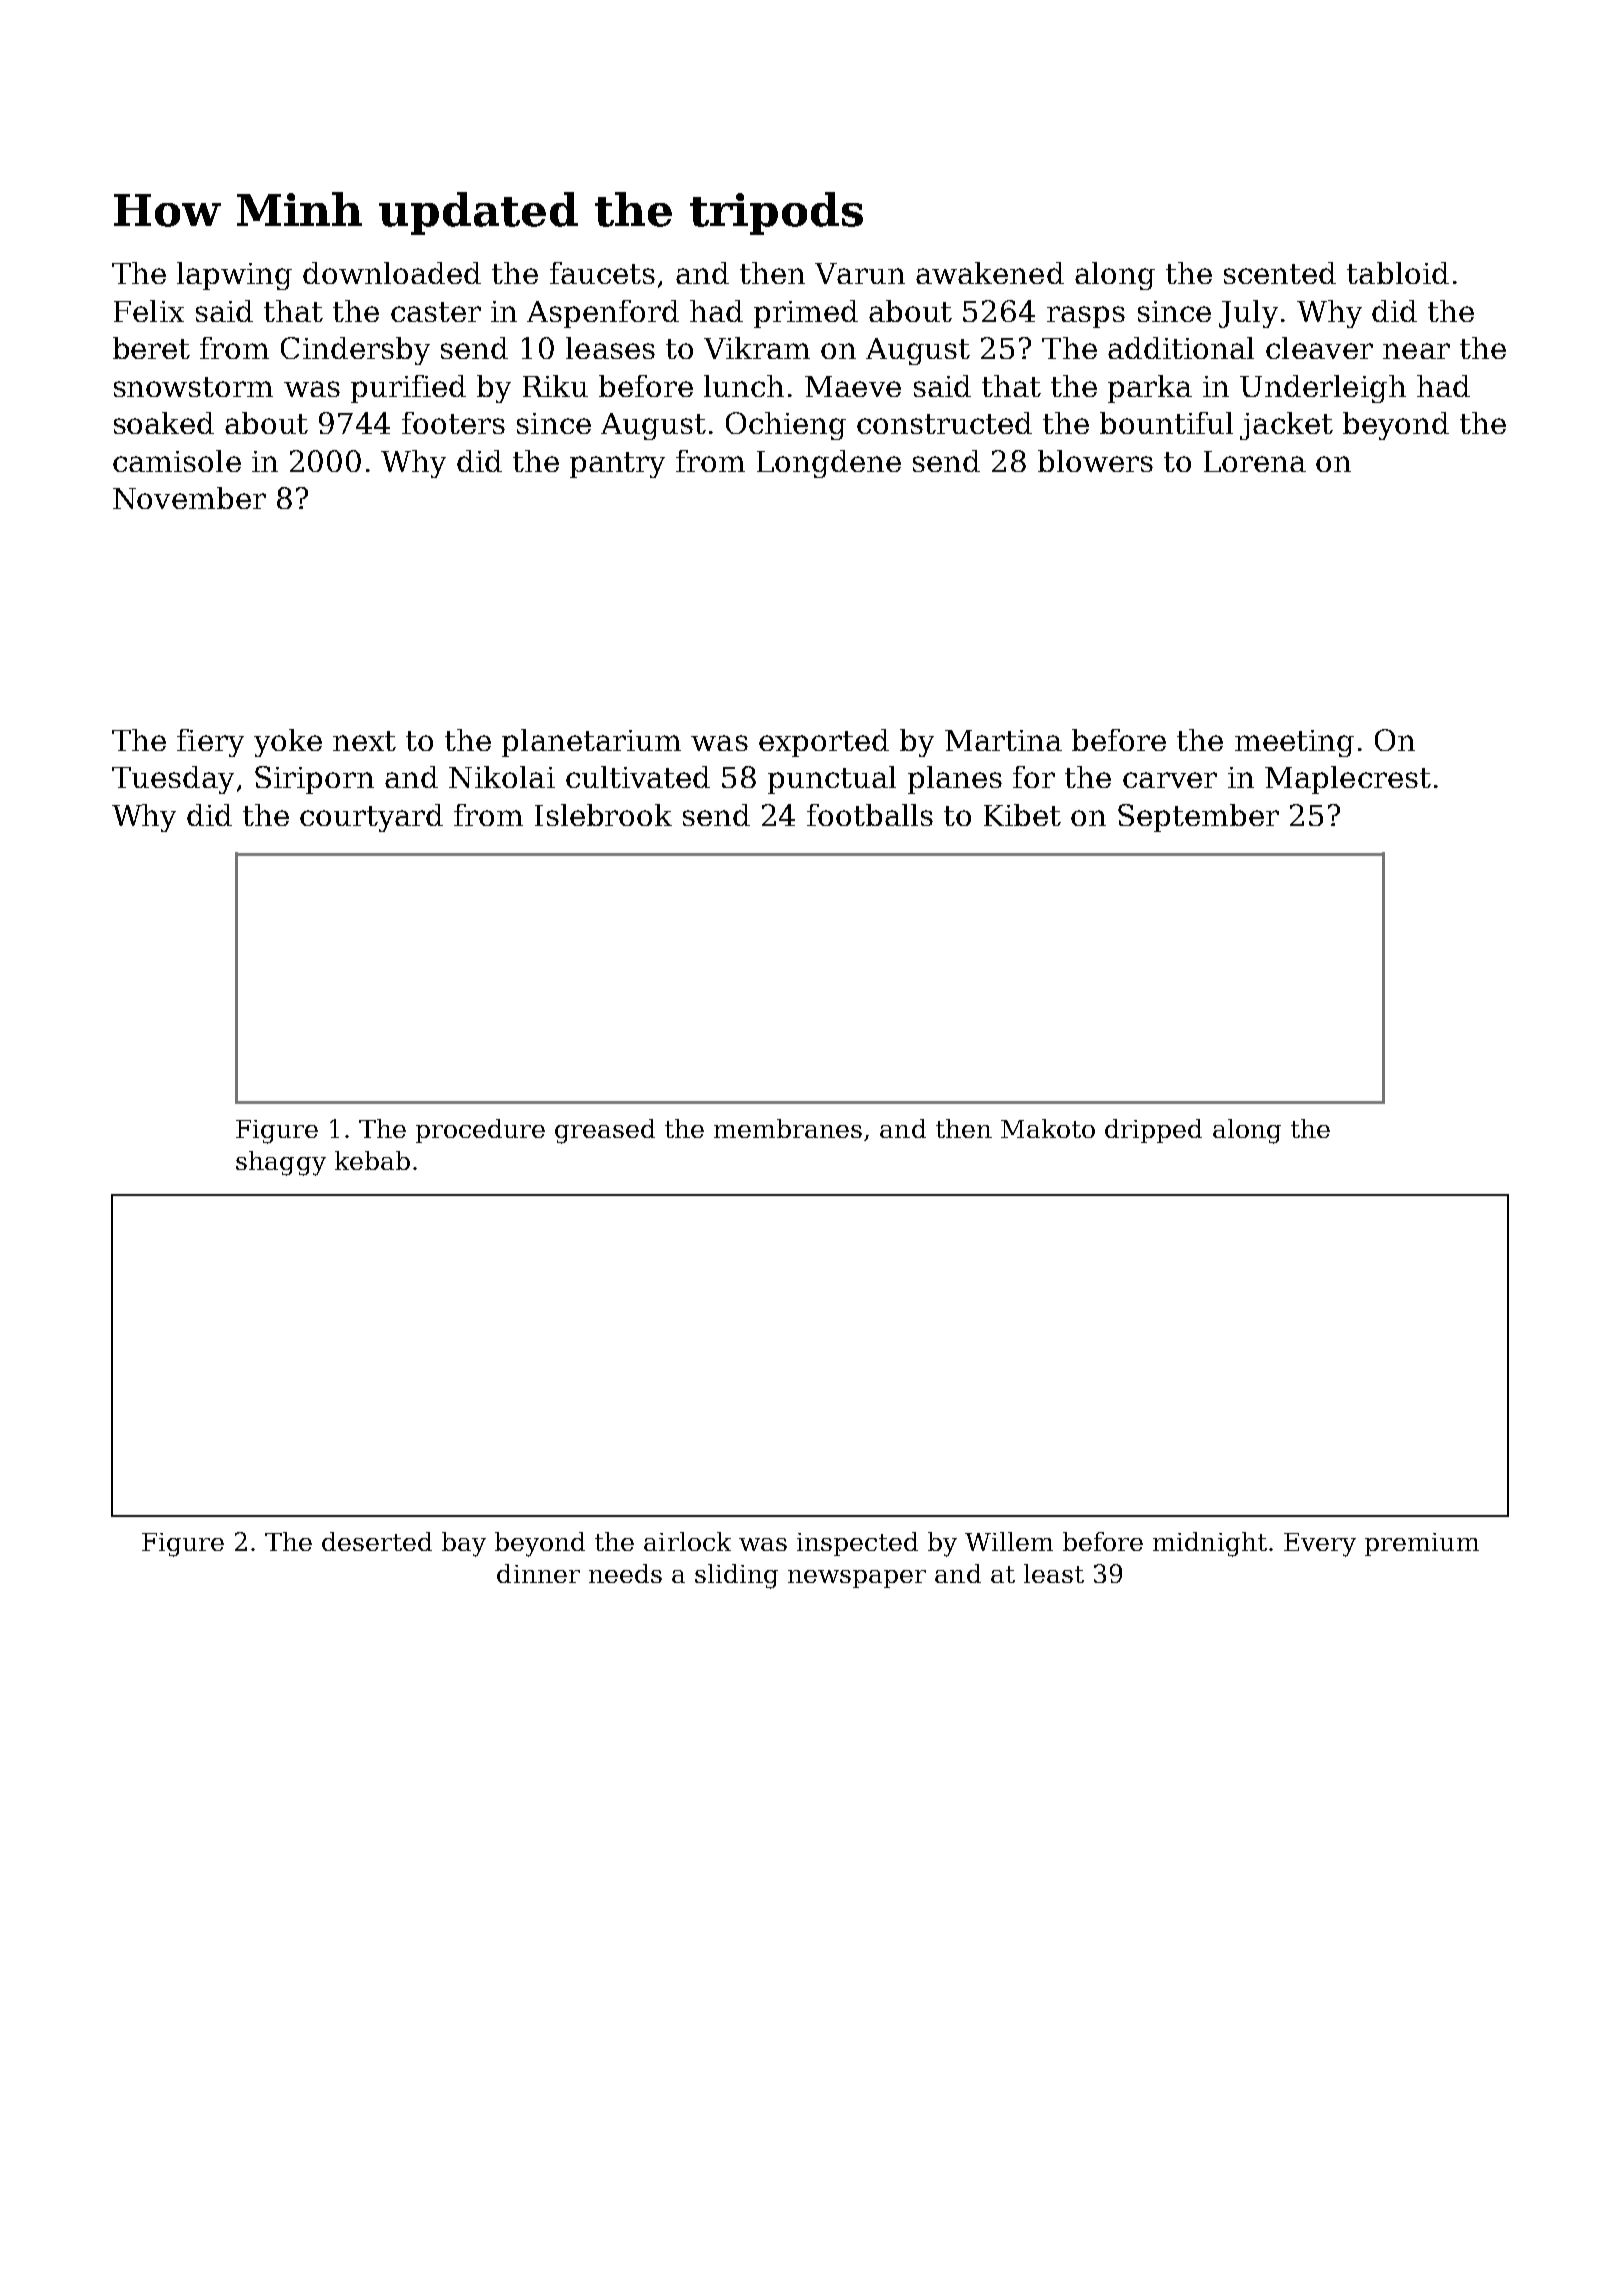 This page has height=2292, width=1620. Describe the element at coordinates (377, 1541) in the page. I see `deserted` at that location.
